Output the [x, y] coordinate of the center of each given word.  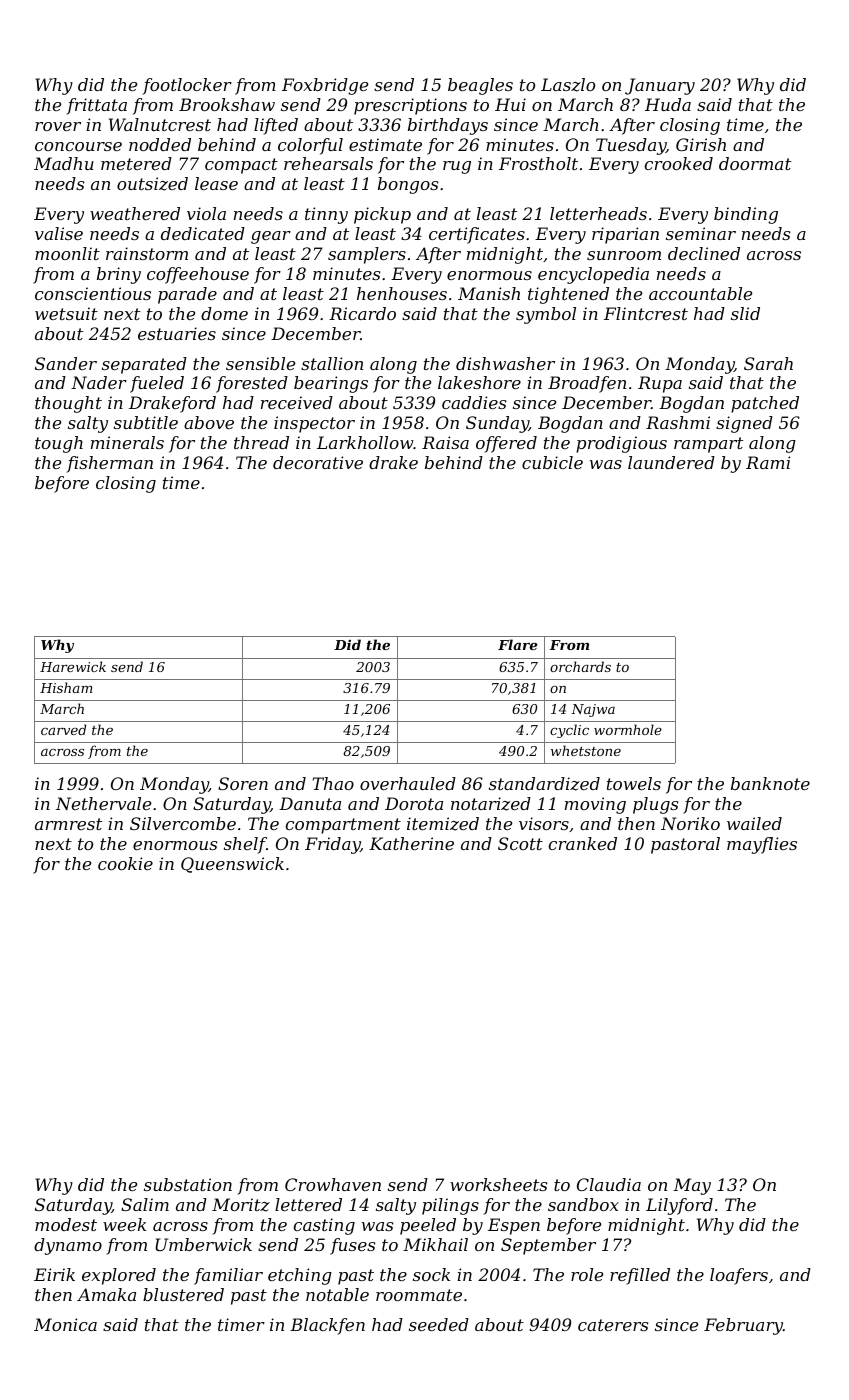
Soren [243, 783]
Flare [518, 644]
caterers [613, 1325]
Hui [510, 104]
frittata [97, 106]
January [660, 86]
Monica [65, 1324]
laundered [671, 462]
